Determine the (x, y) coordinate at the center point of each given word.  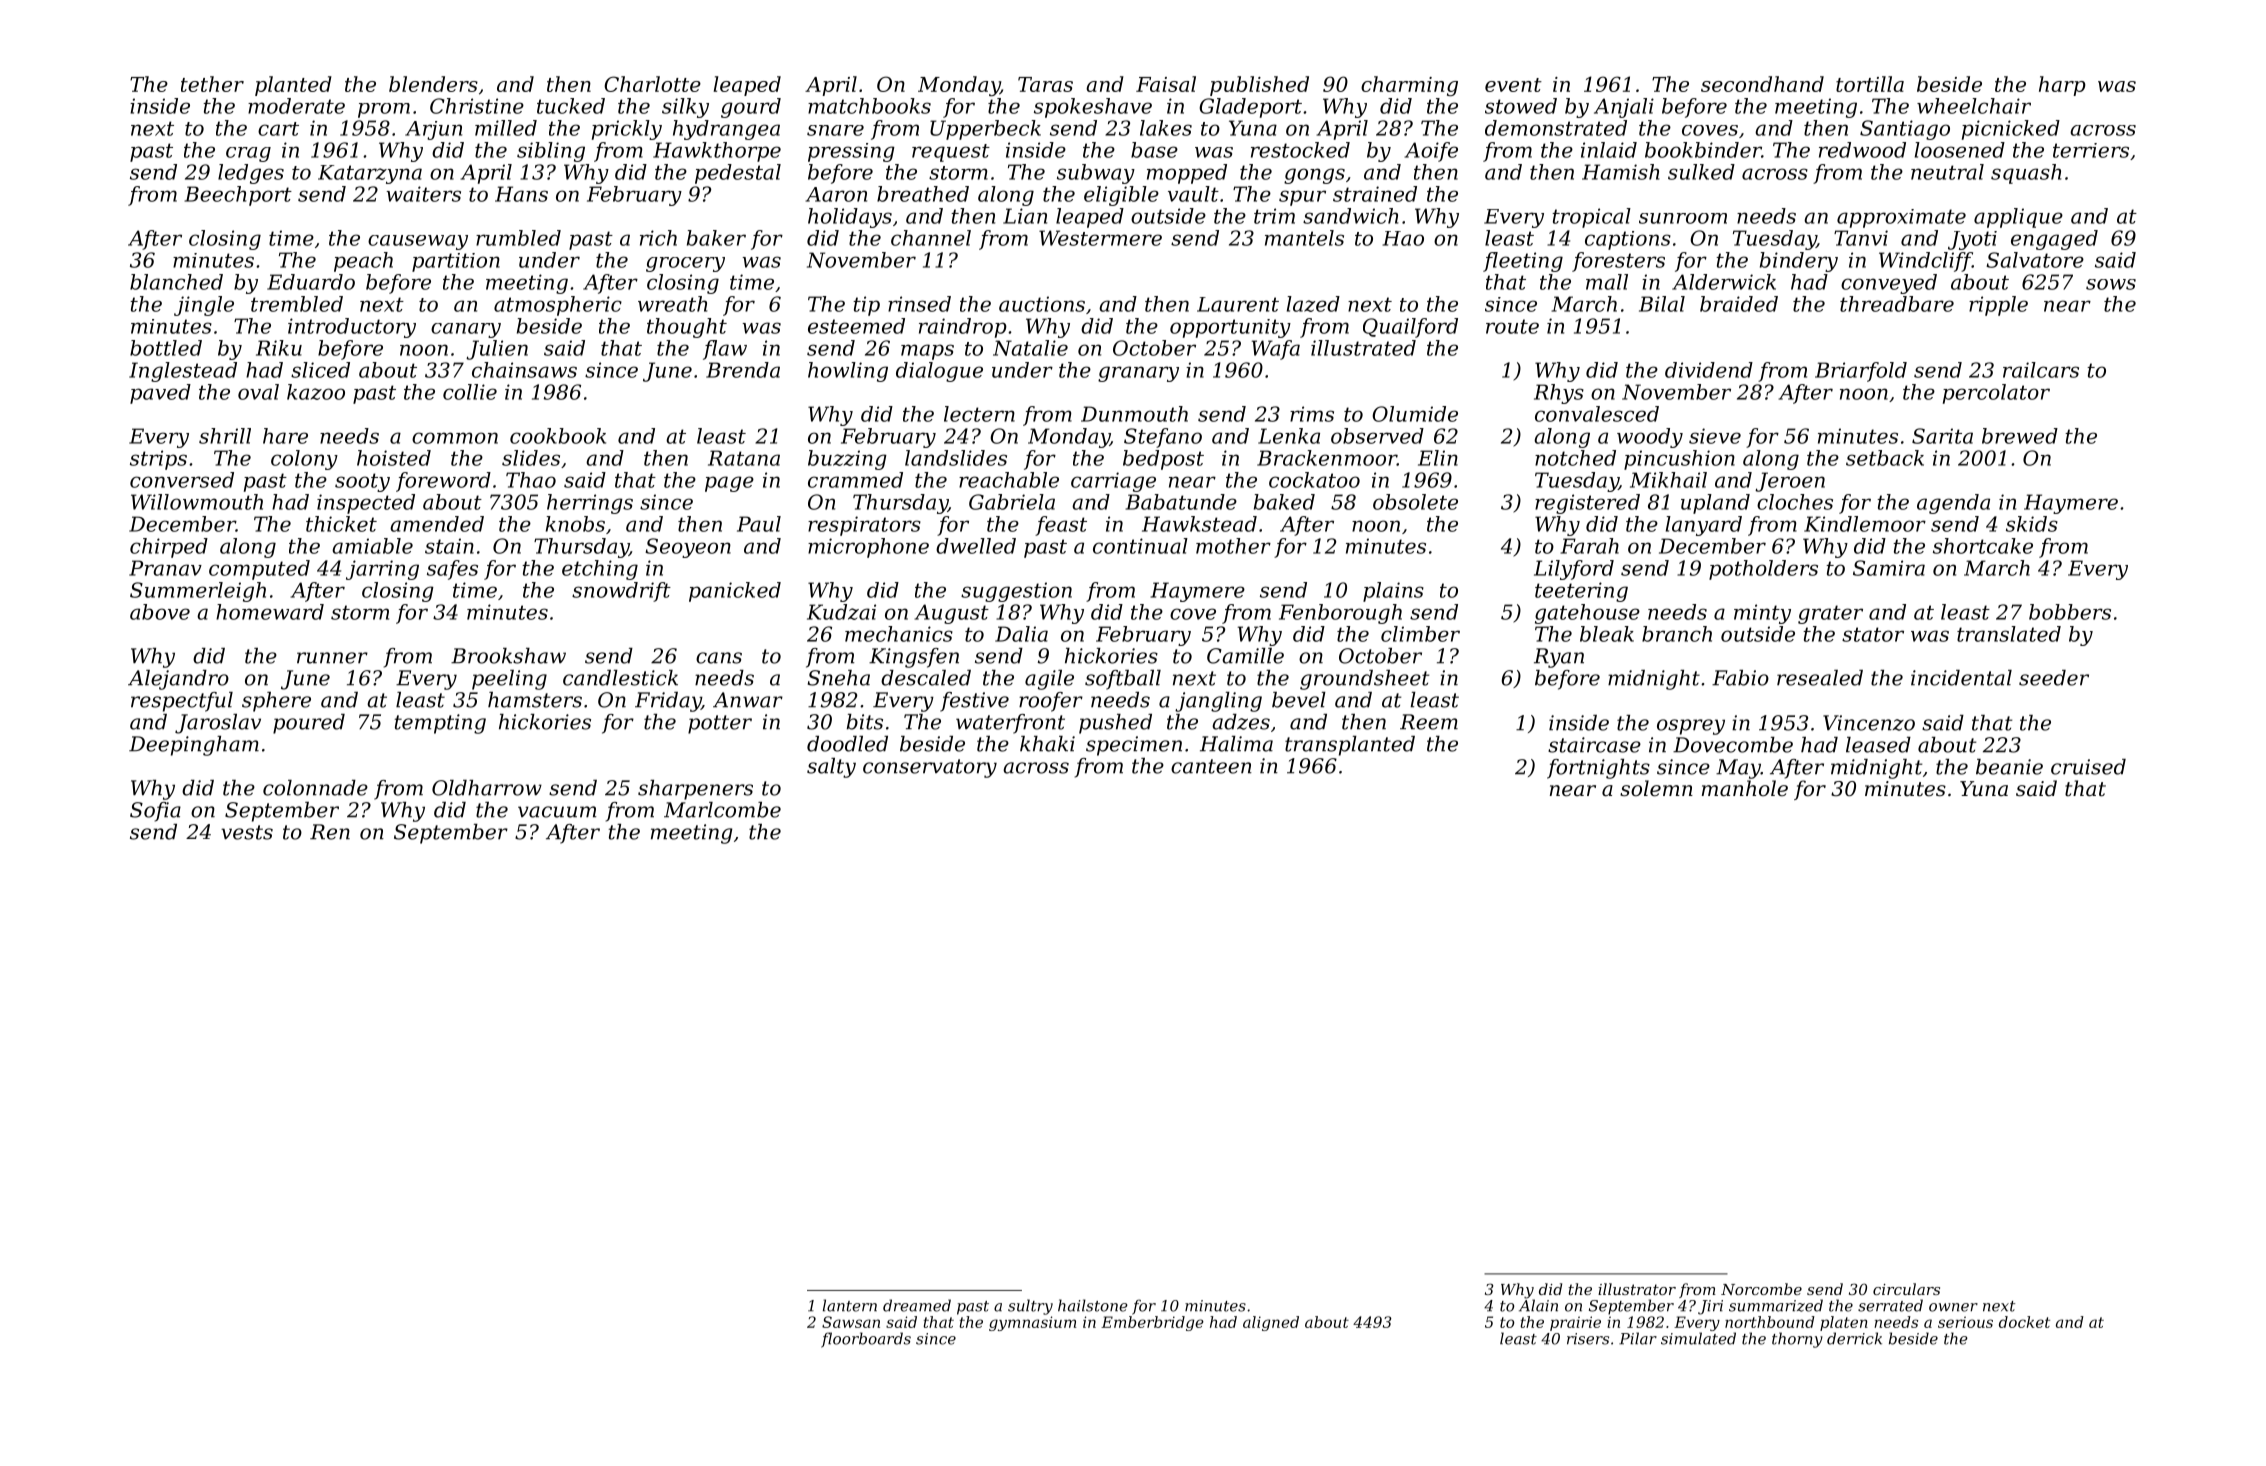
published (1259, 86)
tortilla (1870, 84)
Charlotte (652, 84)
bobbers (2070, 612)
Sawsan (851, 1322)
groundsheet (1364, 680)
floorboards (866, 1340)
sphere (276, 702)
